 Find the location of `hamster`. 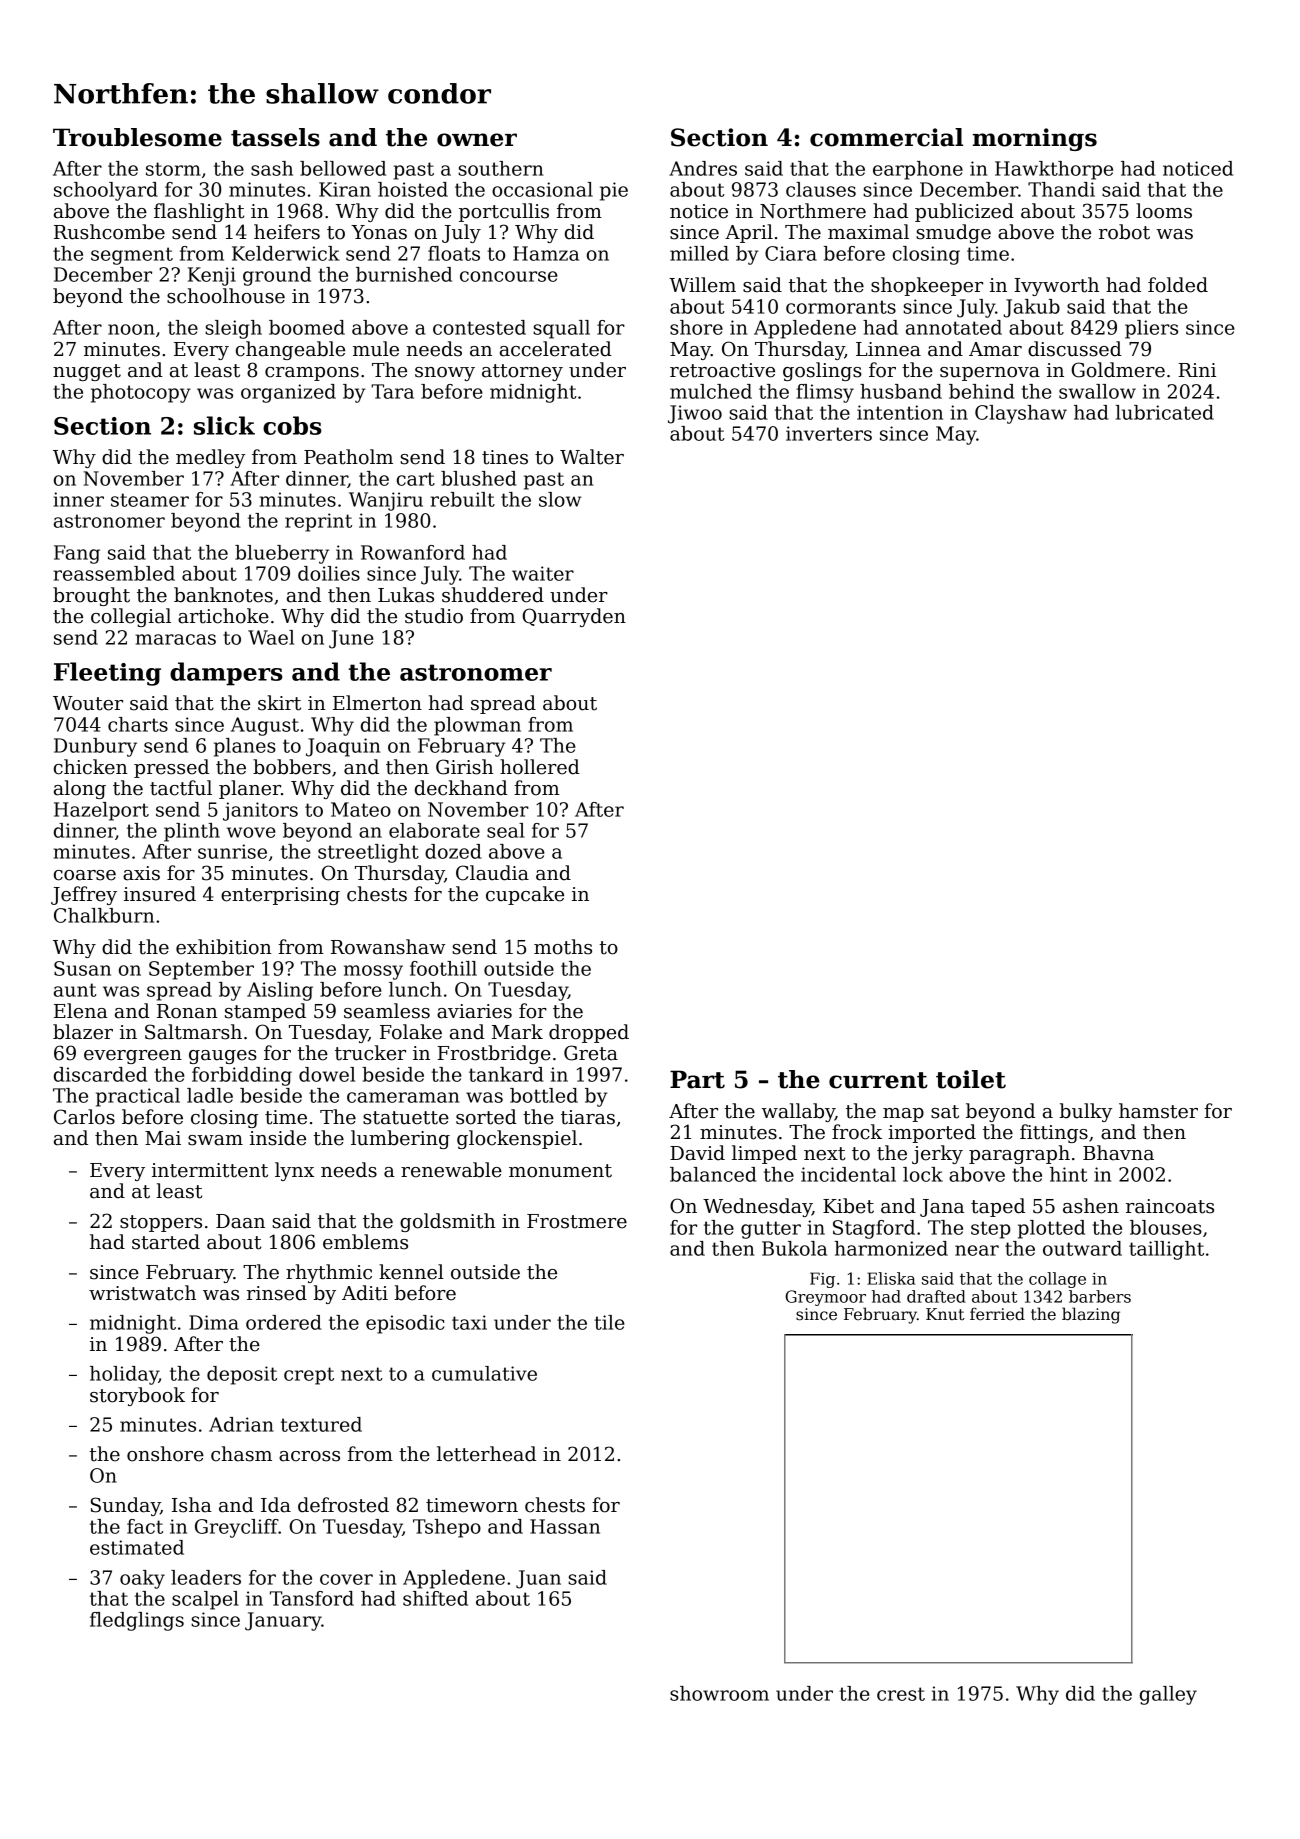

hamster is located at coordinates (1158, 1111).
